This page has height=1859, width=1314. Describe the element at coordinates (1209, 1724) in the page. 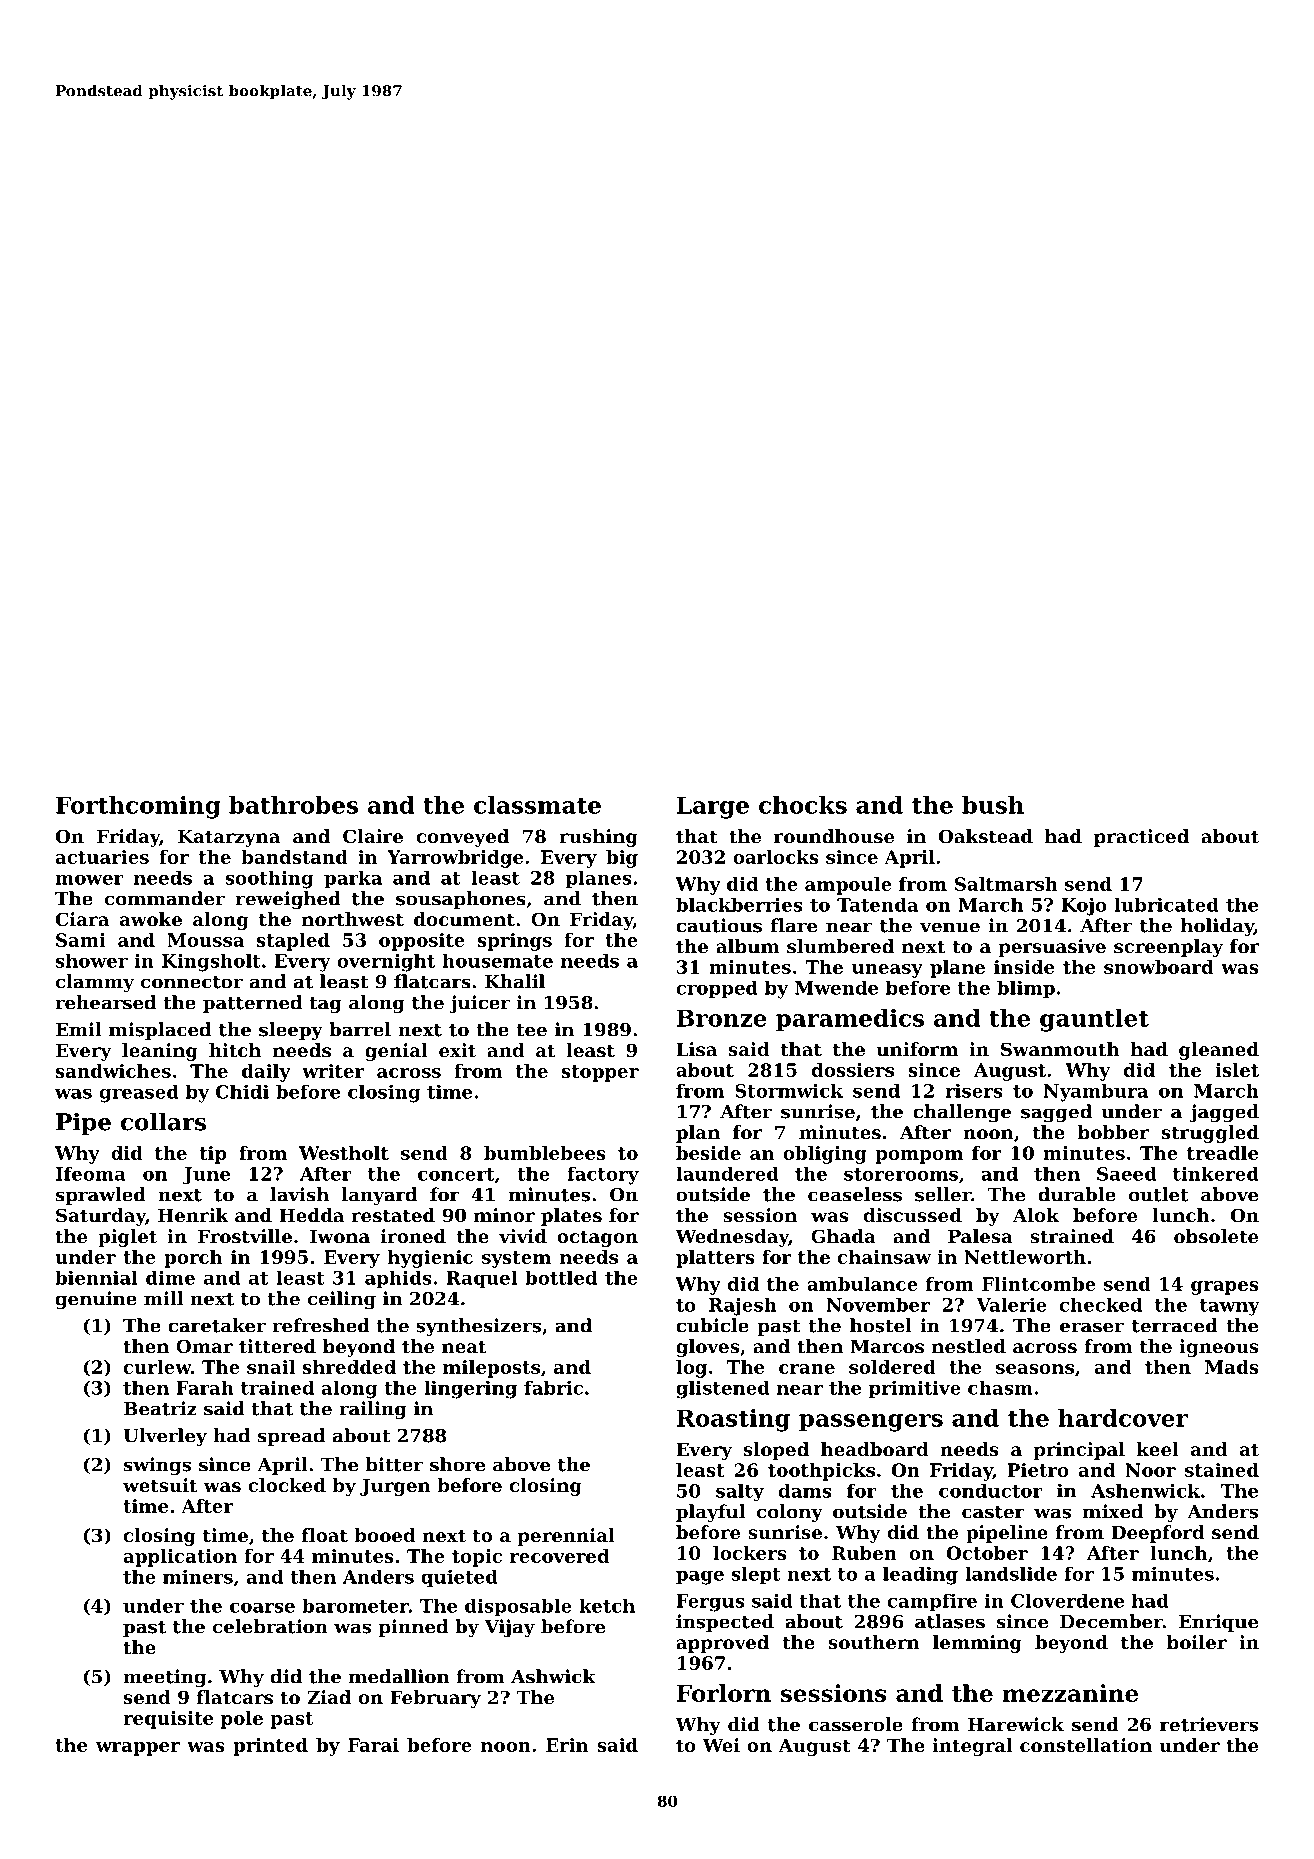

I see `retrievers` at that location.
